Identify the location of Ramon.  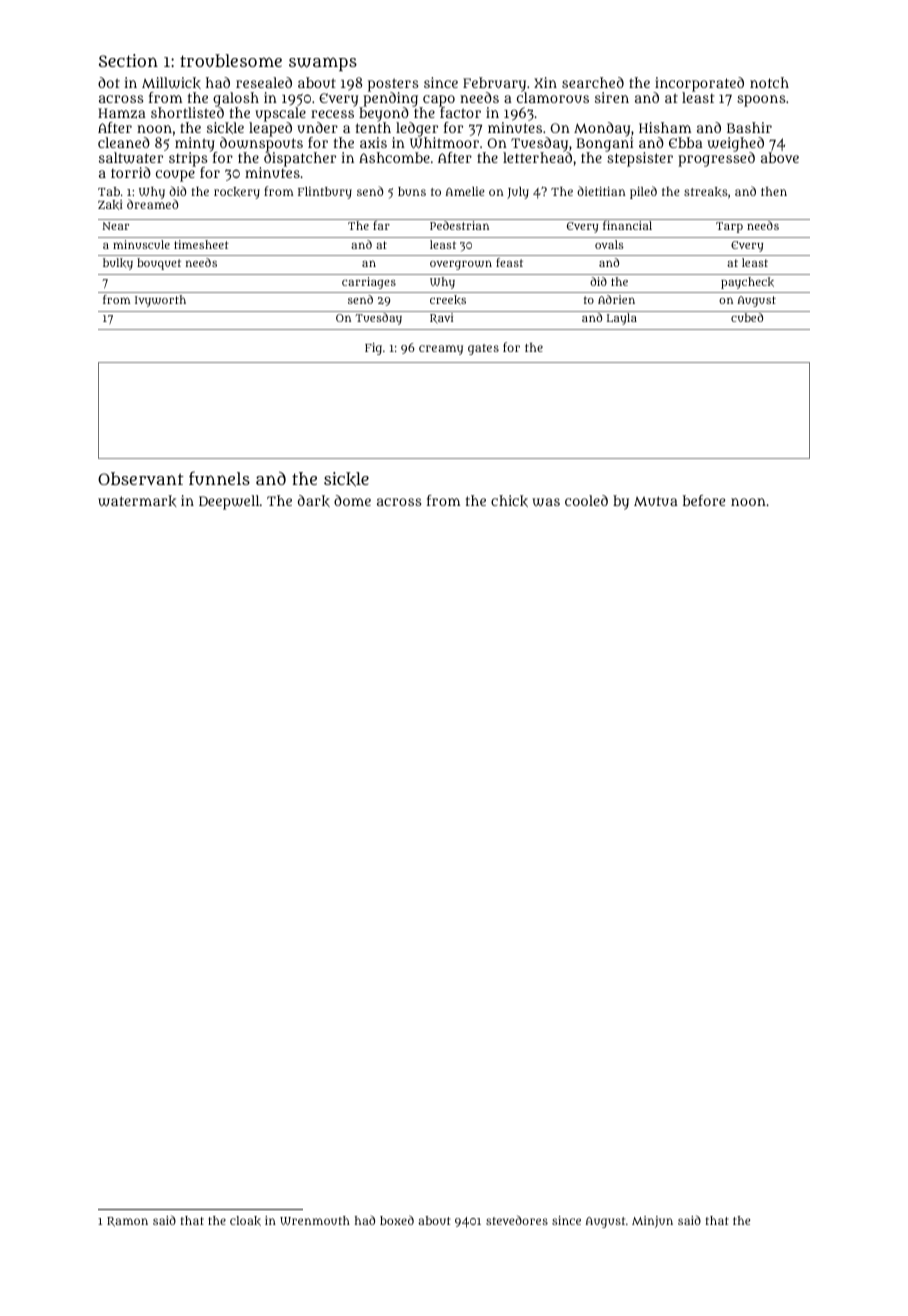
(127, 1222).
